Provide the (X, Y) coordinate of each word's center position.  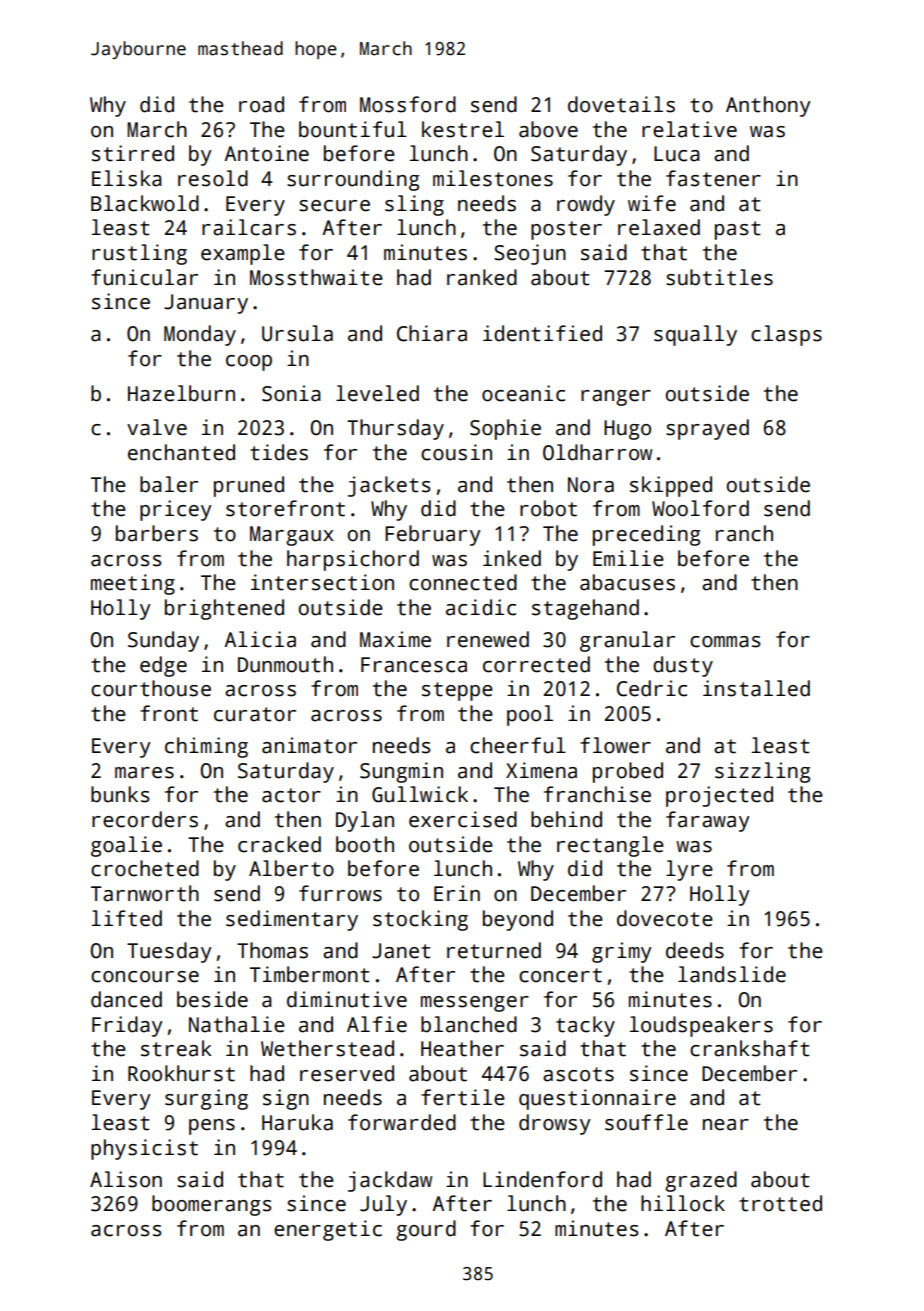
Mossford (408, 104)
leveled (377, 393)
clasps (786, 335)
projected (719, 796)
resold (213, 178)
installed (756, 688)
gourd (426, 1230)
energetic (328, 1230)
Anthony (768, 106)
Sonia (291, 393)
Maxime (395, 639)
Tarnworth (145, 893)
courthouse (151, 688)
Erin (457, 893)
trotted (780, 1203)
